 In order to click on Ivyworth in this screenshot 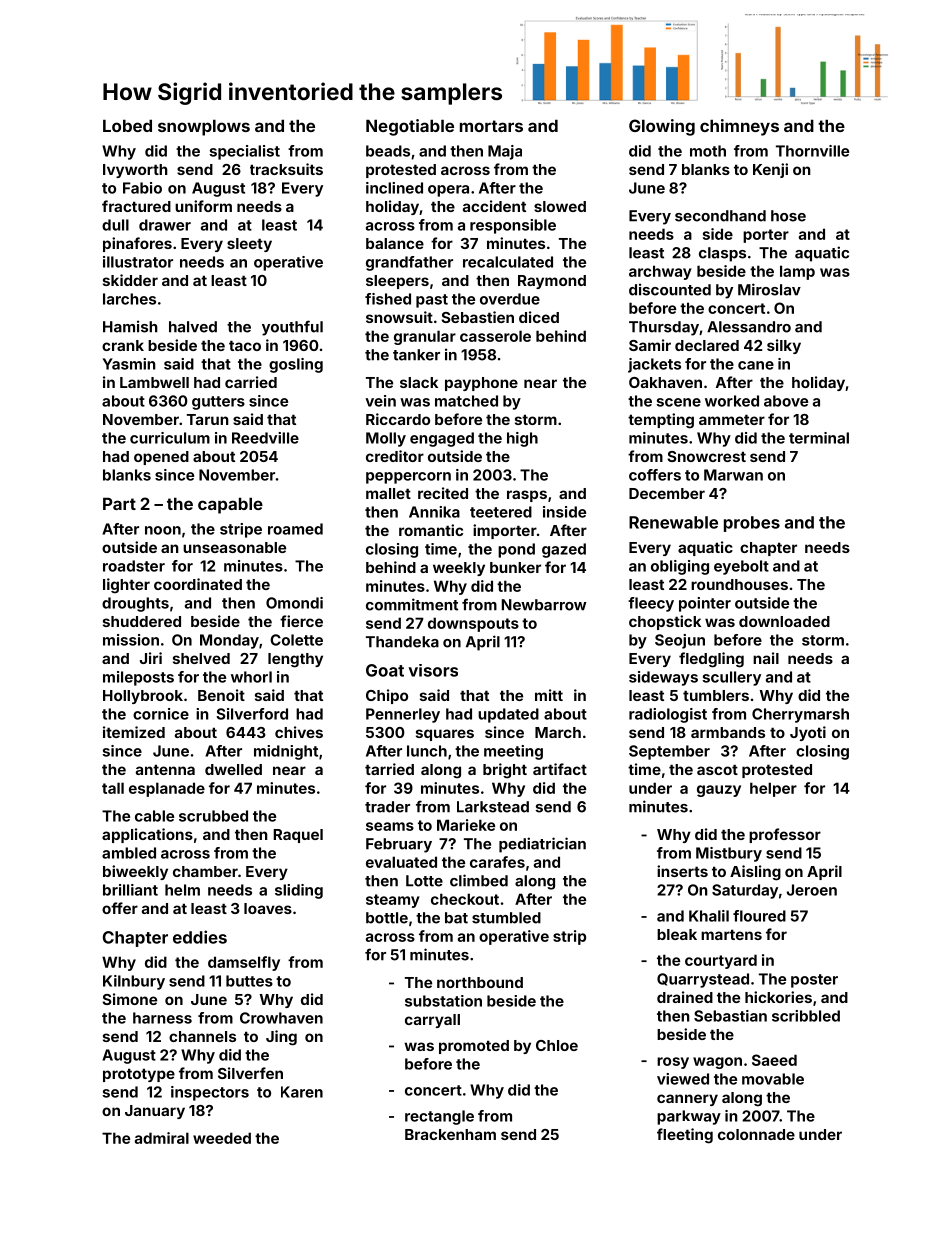, I will do `click(135, 171)`.
